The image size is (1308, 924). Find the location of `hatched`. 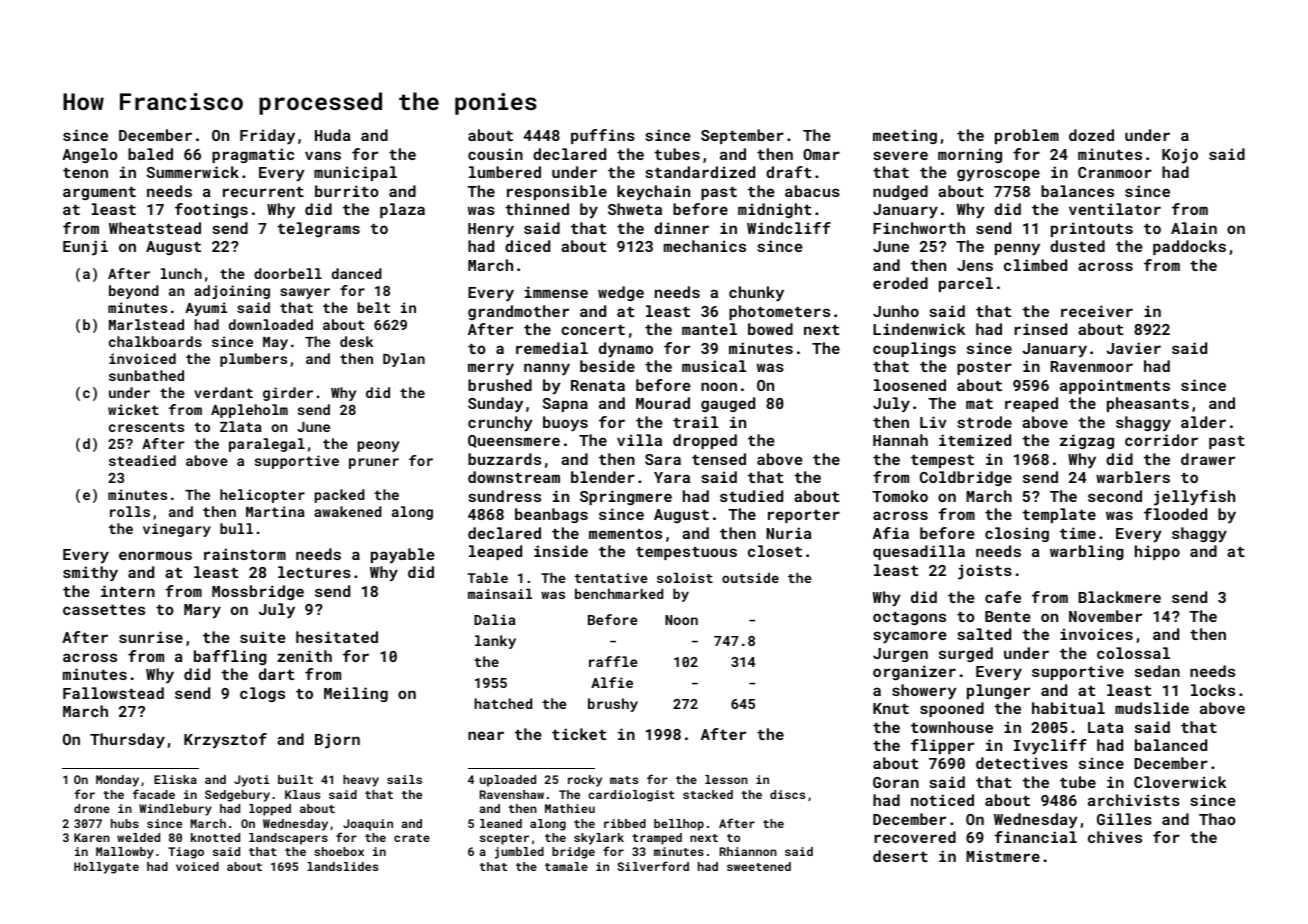

hatched is located at coordinates (503, 703).
